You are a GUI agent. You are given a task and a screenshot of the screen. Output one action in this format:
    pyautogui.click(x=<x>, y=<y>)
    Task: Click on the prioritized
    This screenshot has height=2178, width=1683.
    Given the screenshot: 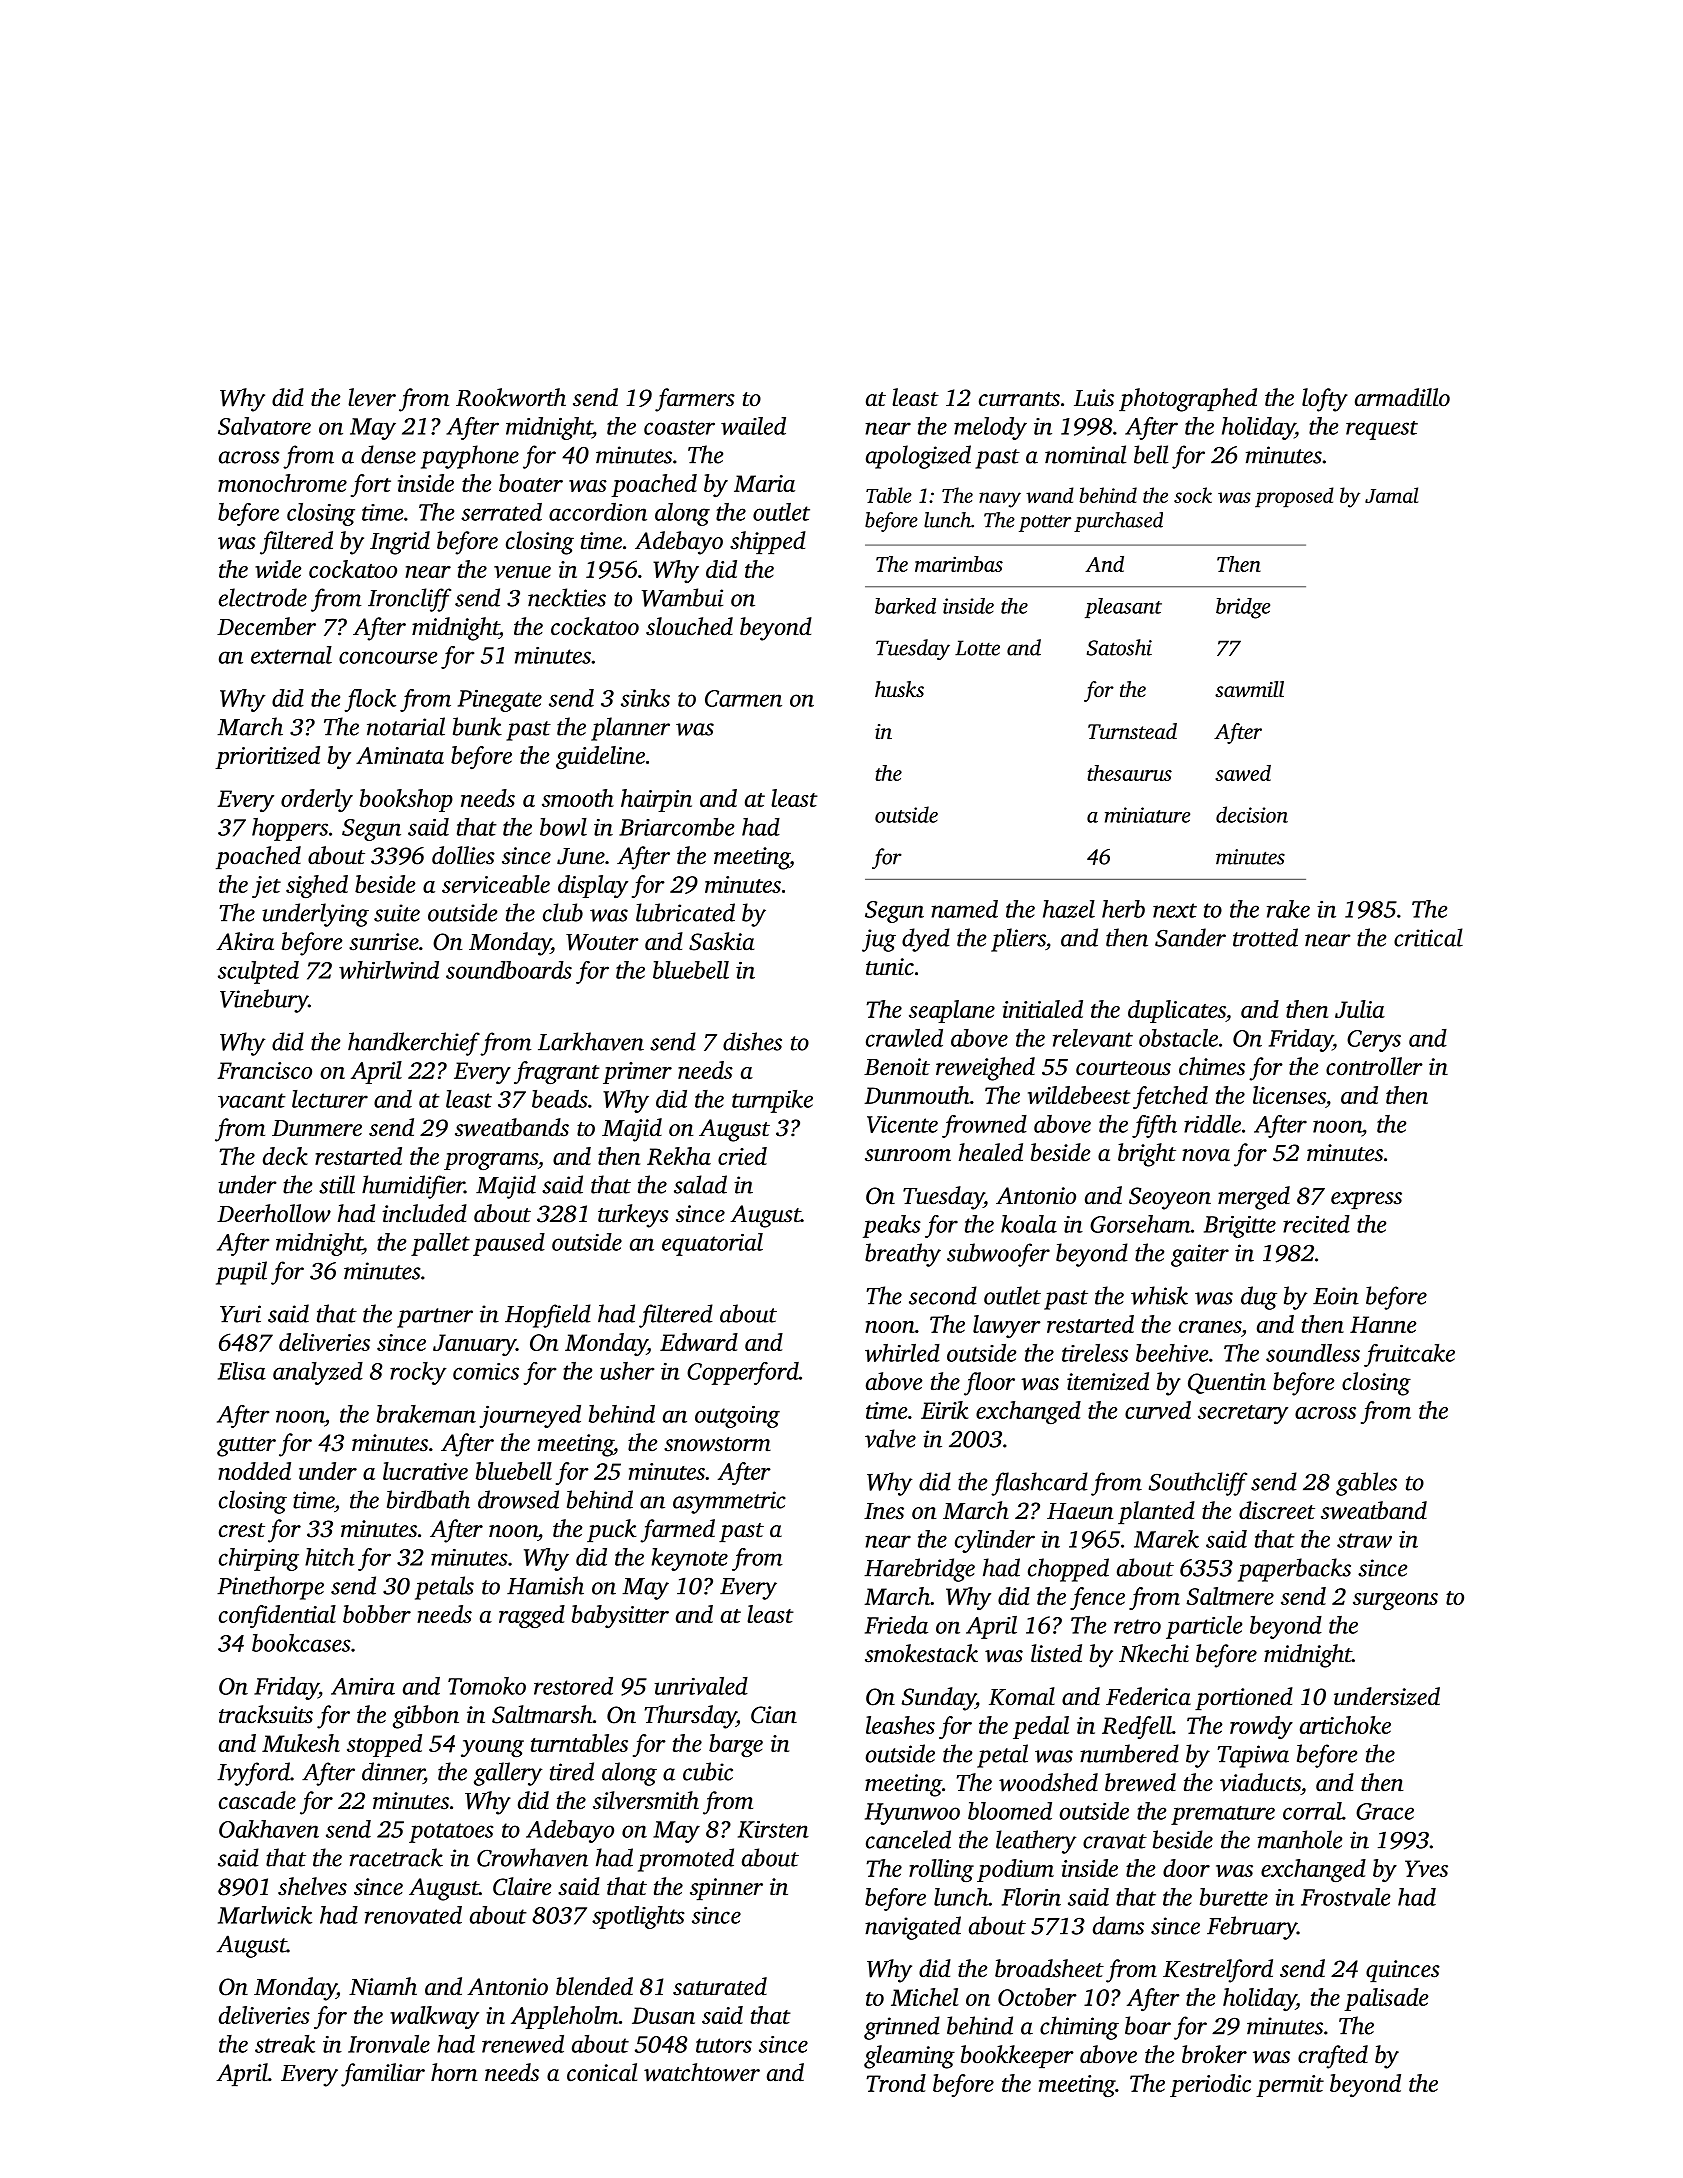 What is the action you would take?
    pyautogui.click(x=267, y=757)
